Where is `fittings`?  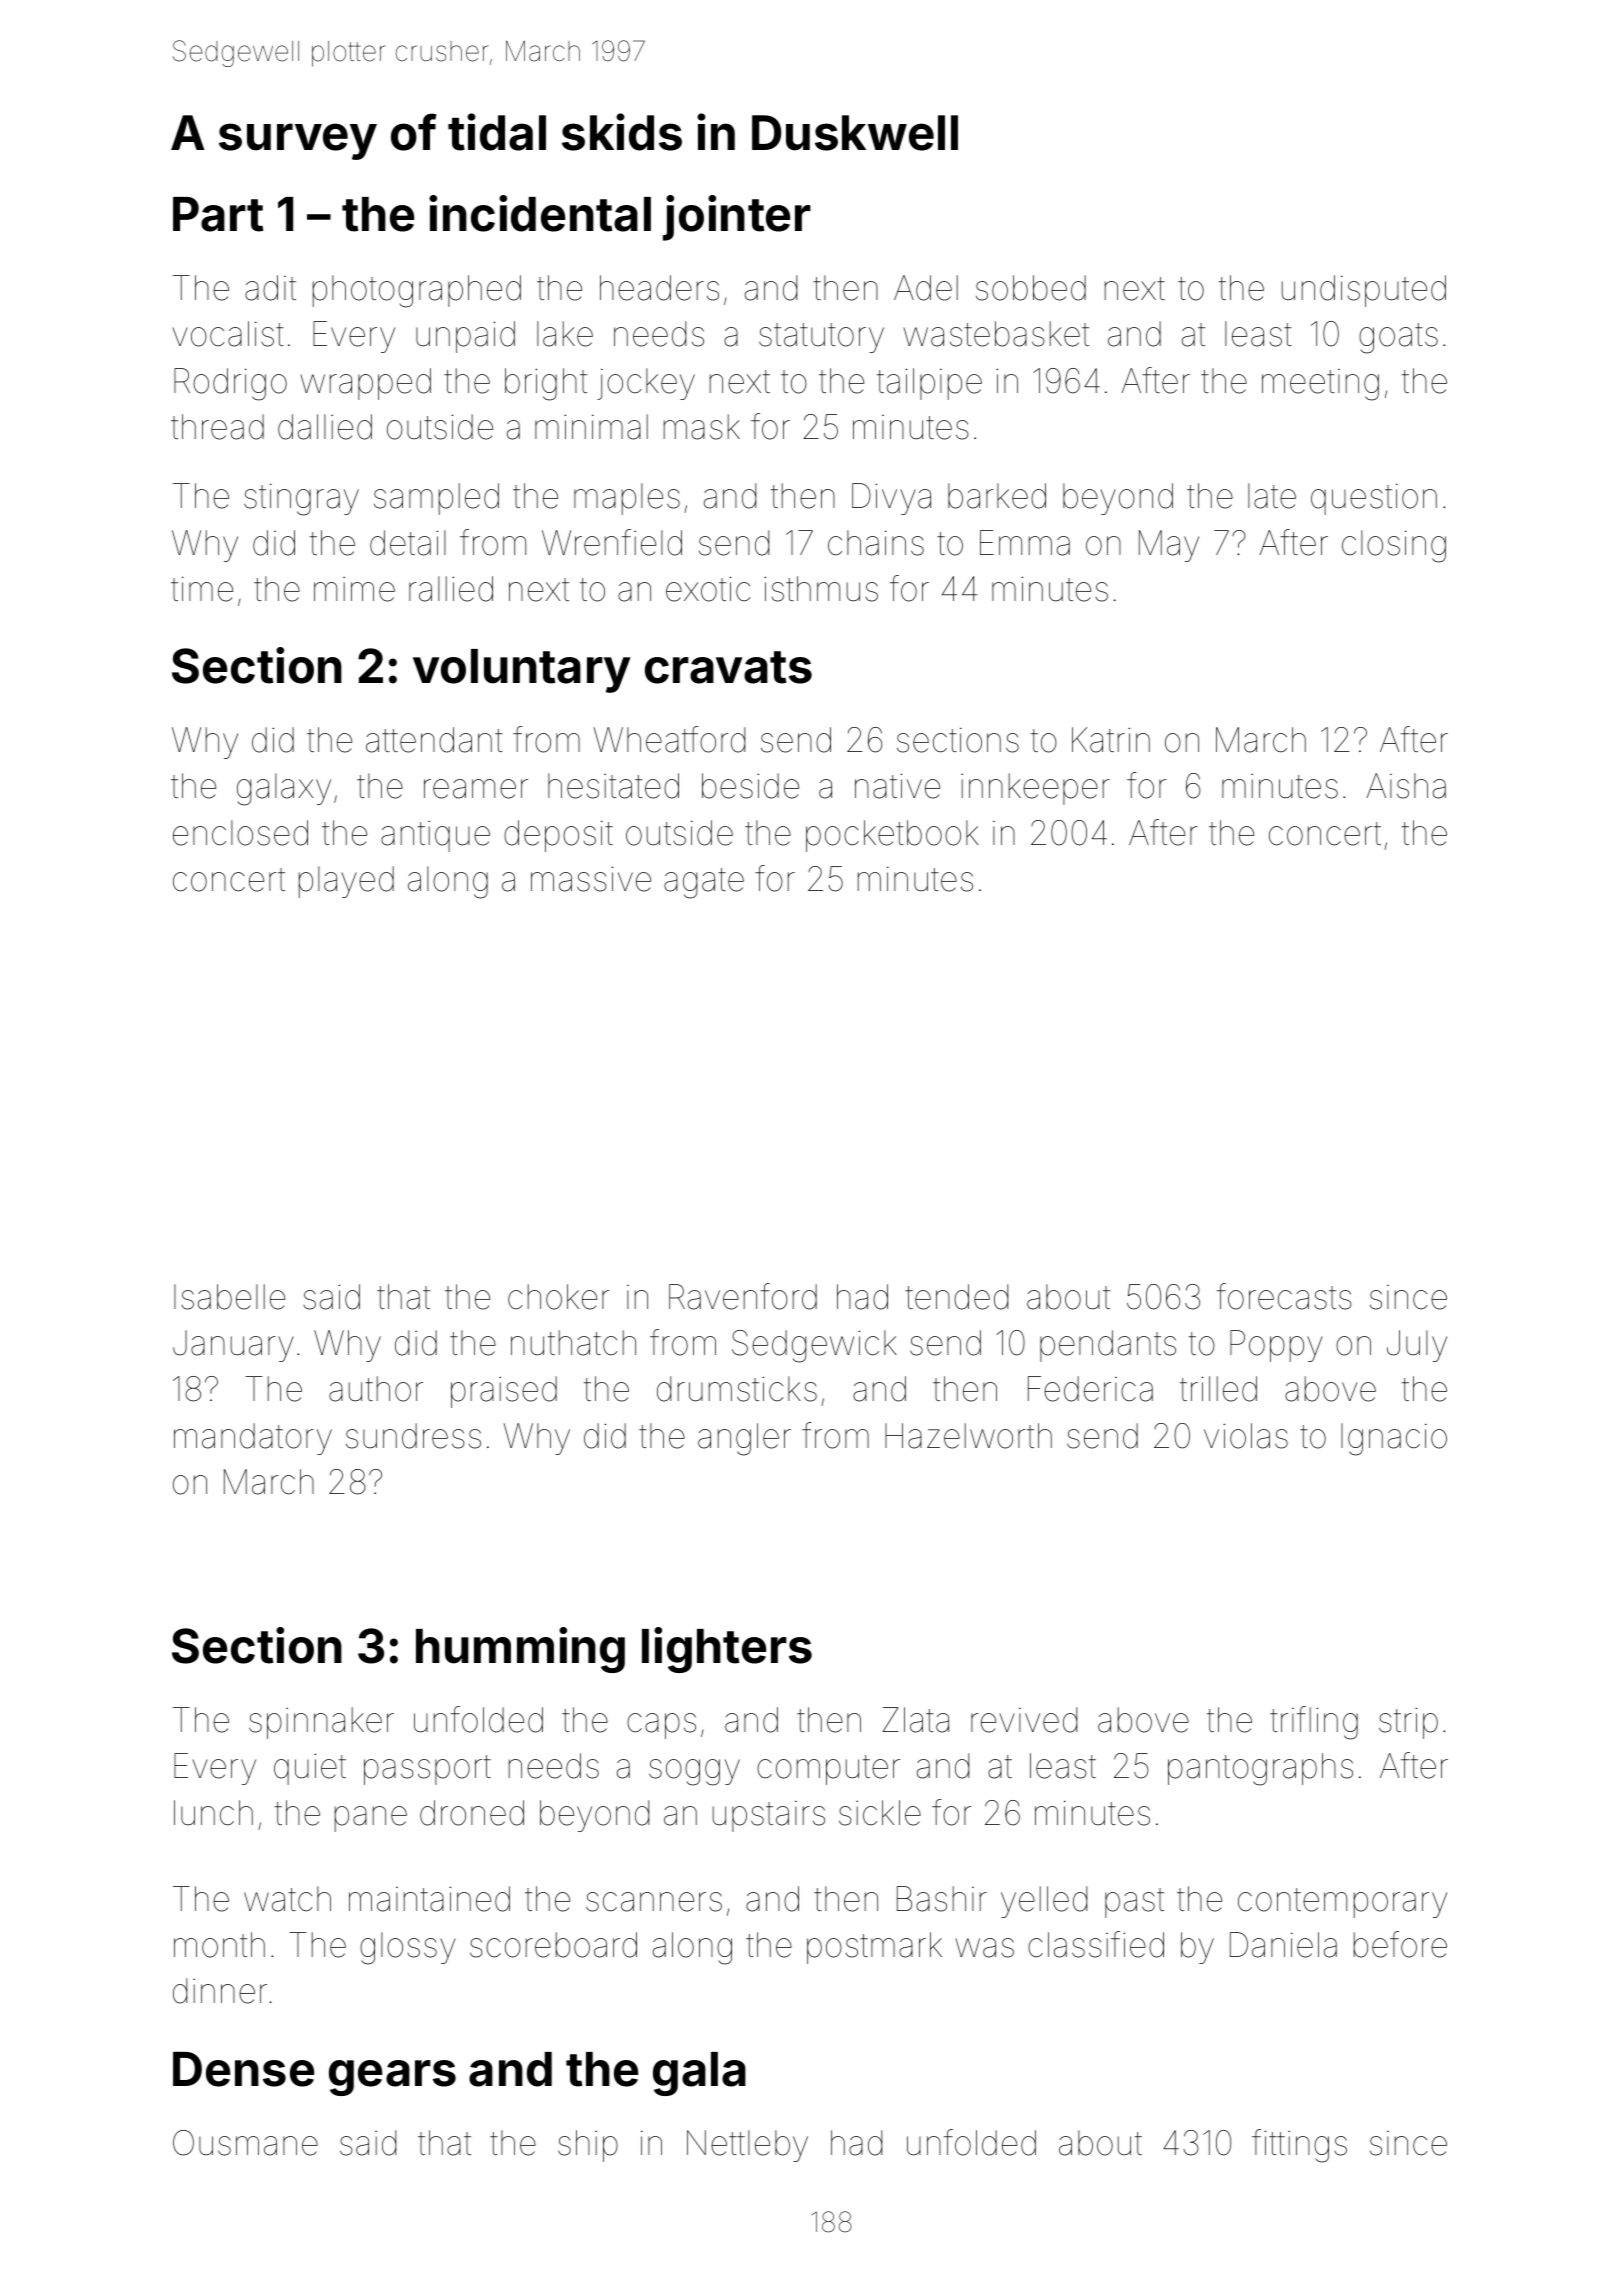 fittings is located at coordinates (1299, 2146).
